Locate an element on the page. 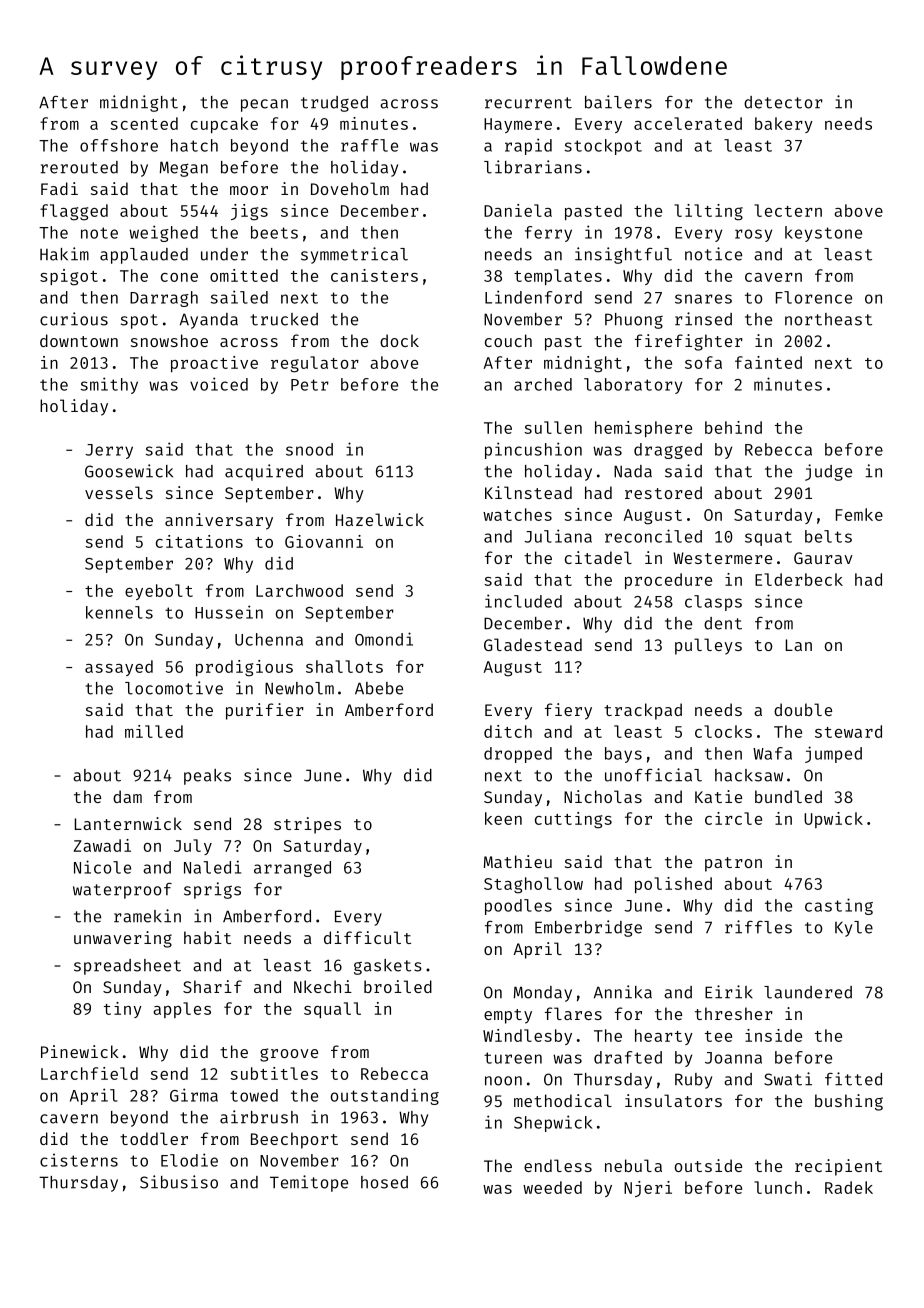 The width and height of the image is (924, 1308). weighed is located at coordinates (163, 233).
